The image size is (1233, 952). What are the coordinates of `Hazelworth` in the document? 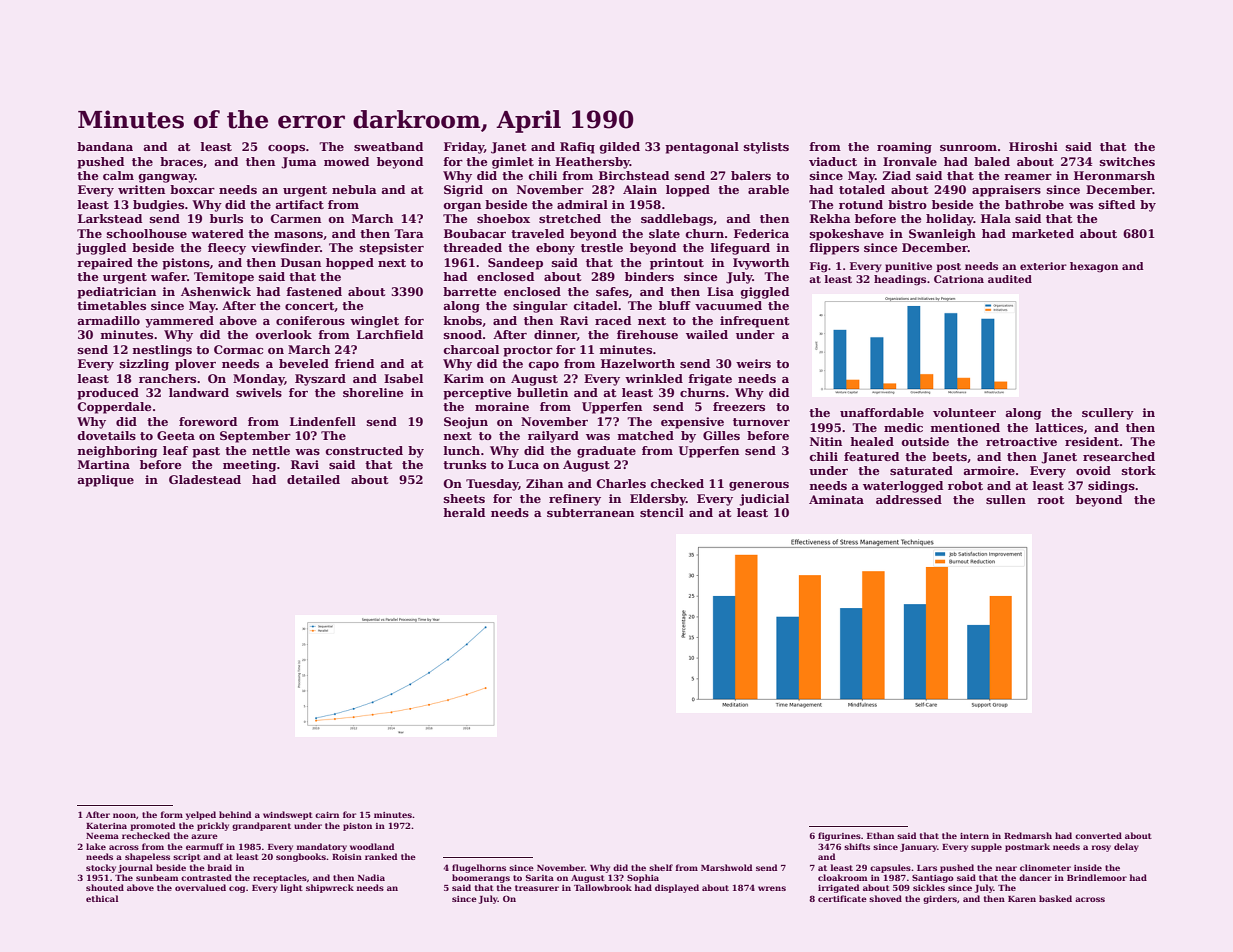 It's located at (638, 363).
